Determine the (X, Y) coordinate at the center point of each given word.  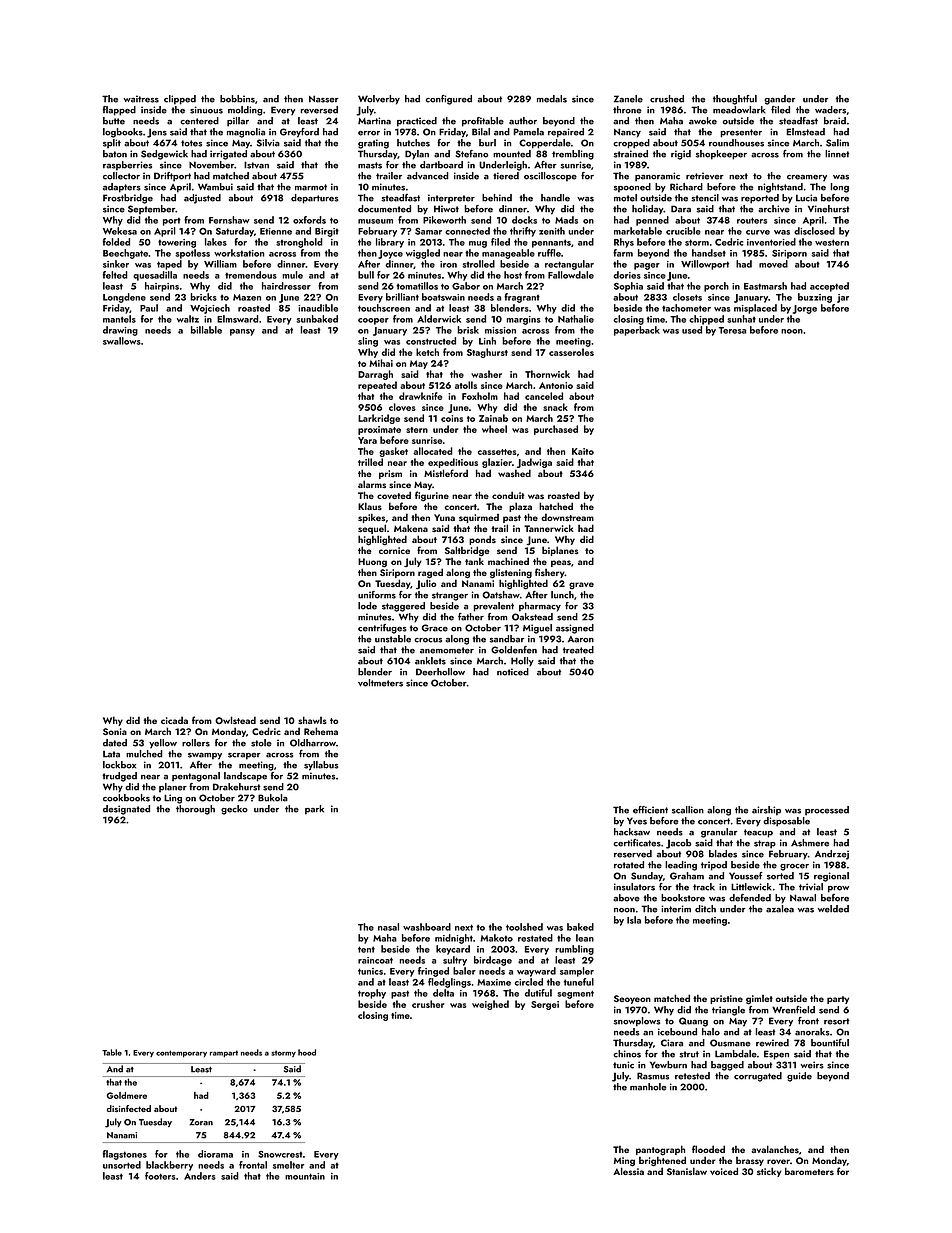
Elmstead (805, 132)
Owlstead (235, 720)
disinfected (129, 1108)
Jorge (805, 309)
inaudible (318, 308)
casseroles (571, 352)
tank (474, 561)
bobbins (237, 99)
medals (552, 99)
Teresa (732, 330)
